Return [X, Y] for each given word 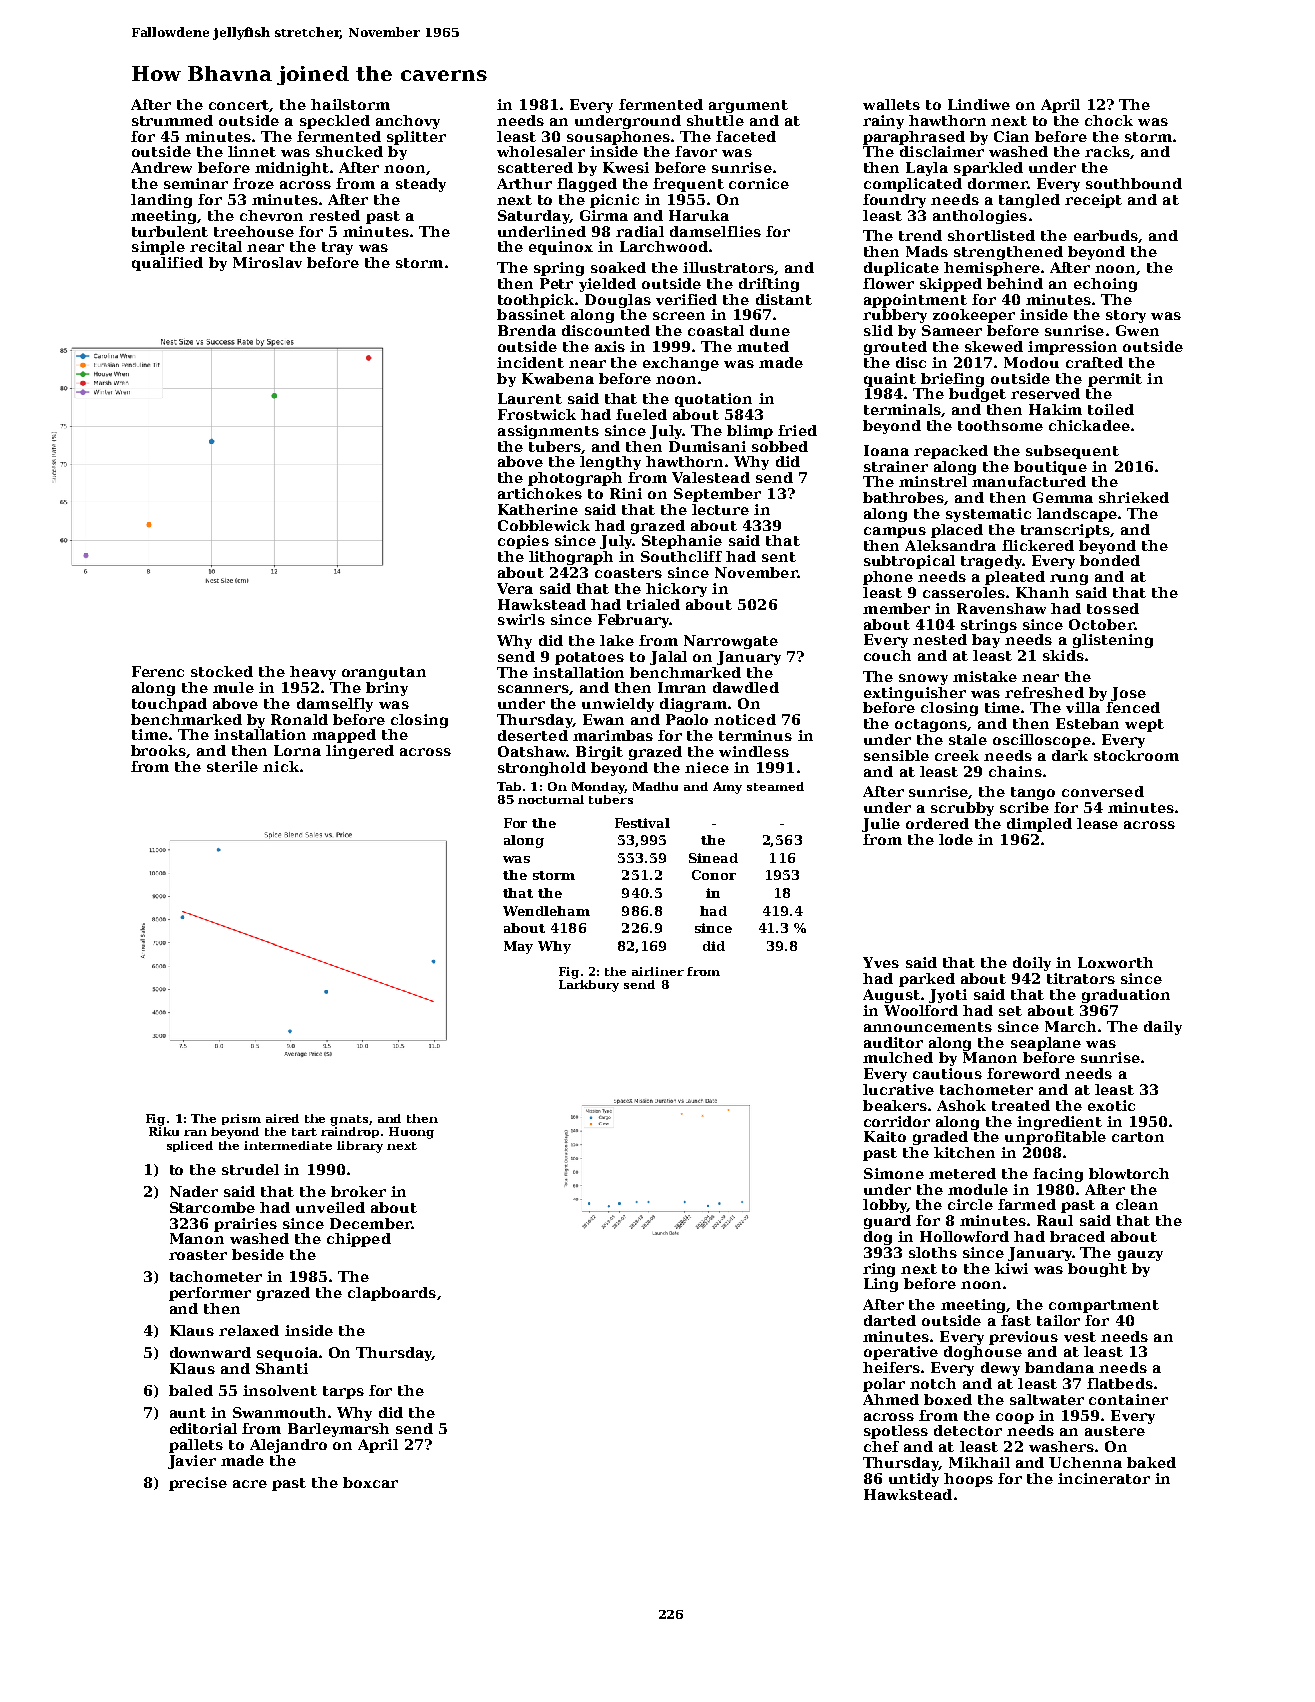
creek [957, 755]
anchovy [408, 122]
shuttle [715, 120]
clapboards [392, 1294]
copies [523, 542]
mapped [344, 736]
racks [1107, 151]
